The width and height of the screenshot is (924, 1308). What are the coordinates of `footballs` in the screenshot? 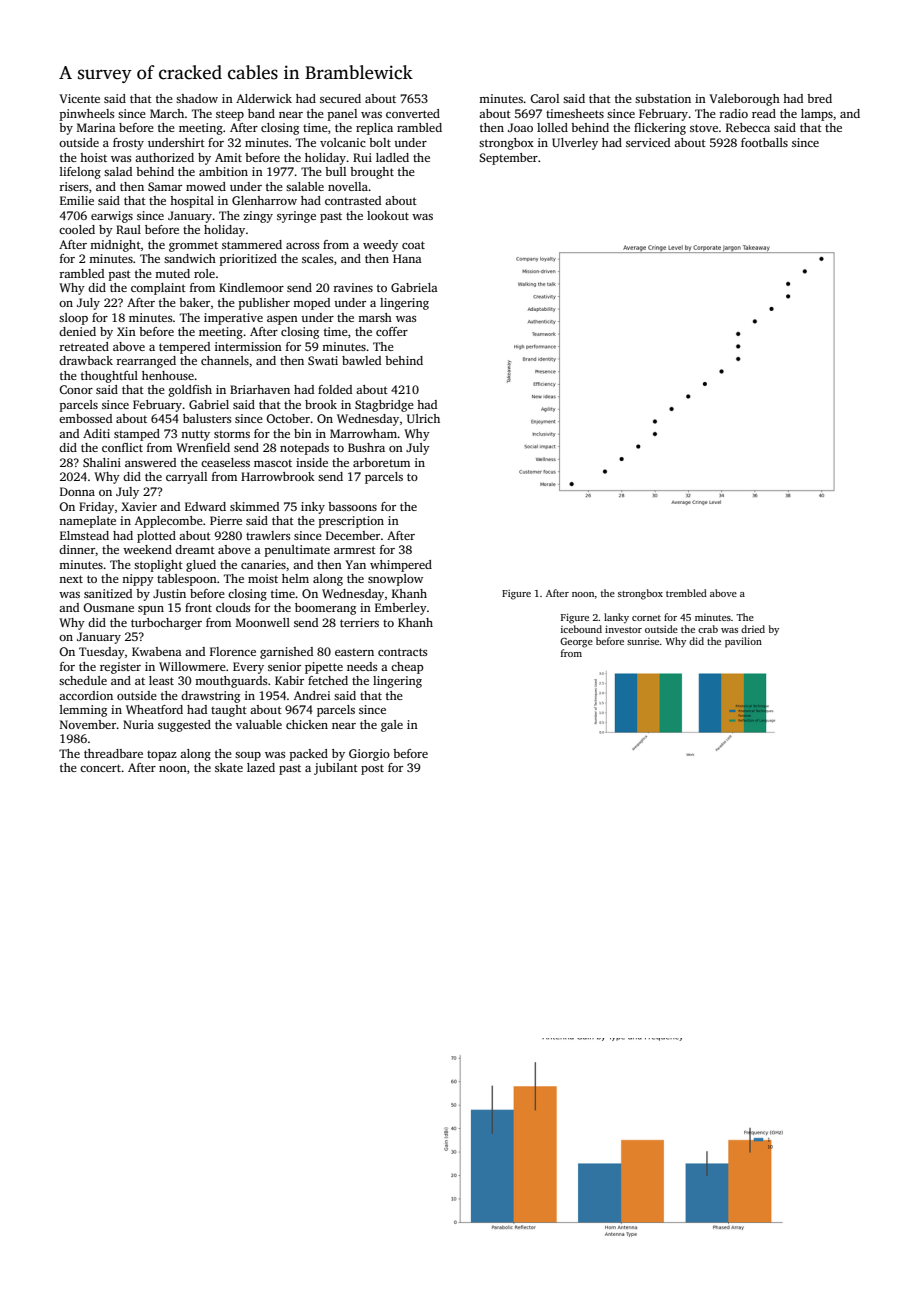 It's located at (764, 142).
